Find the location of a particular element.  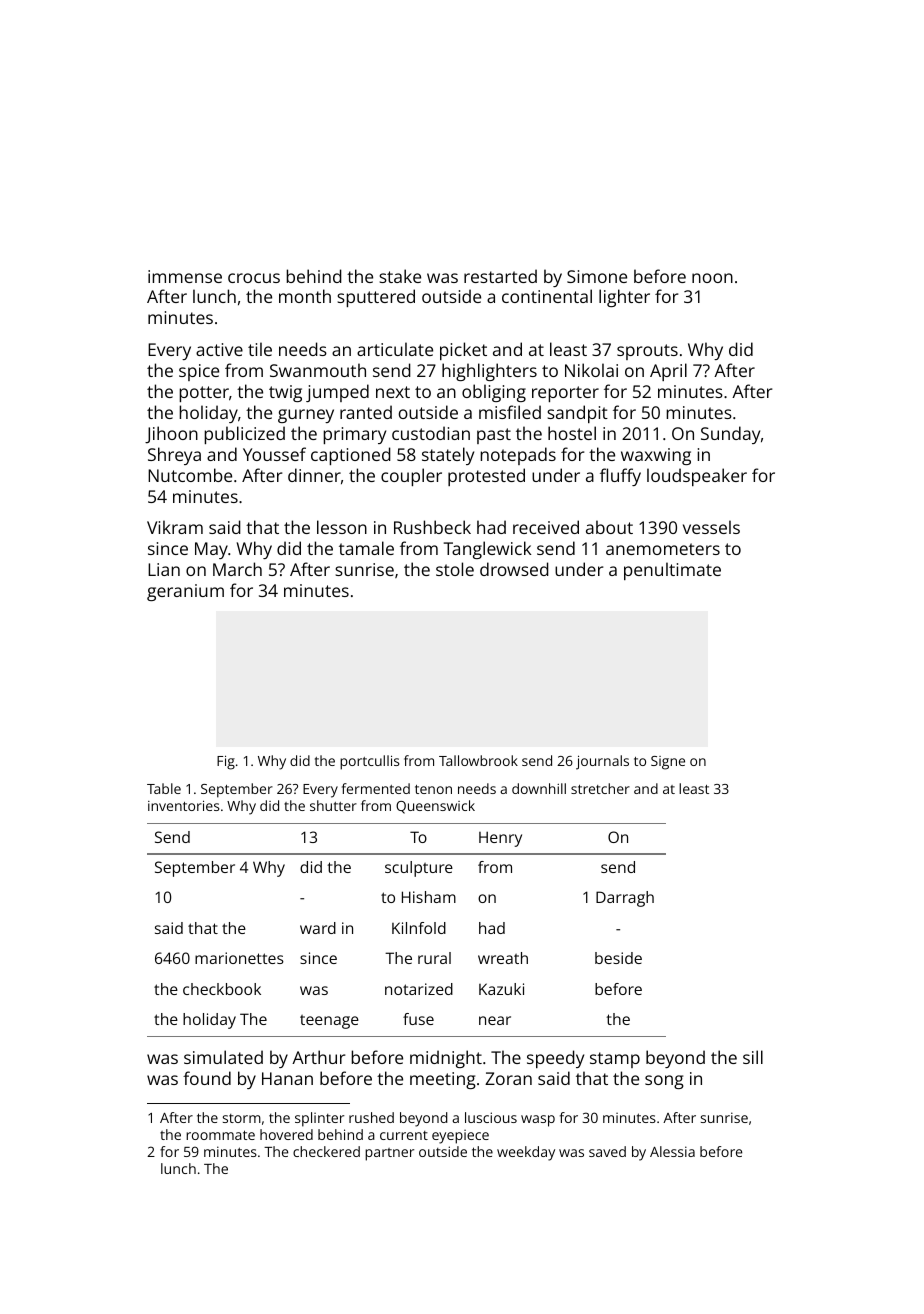

active is located at coordinates (219, 349).
